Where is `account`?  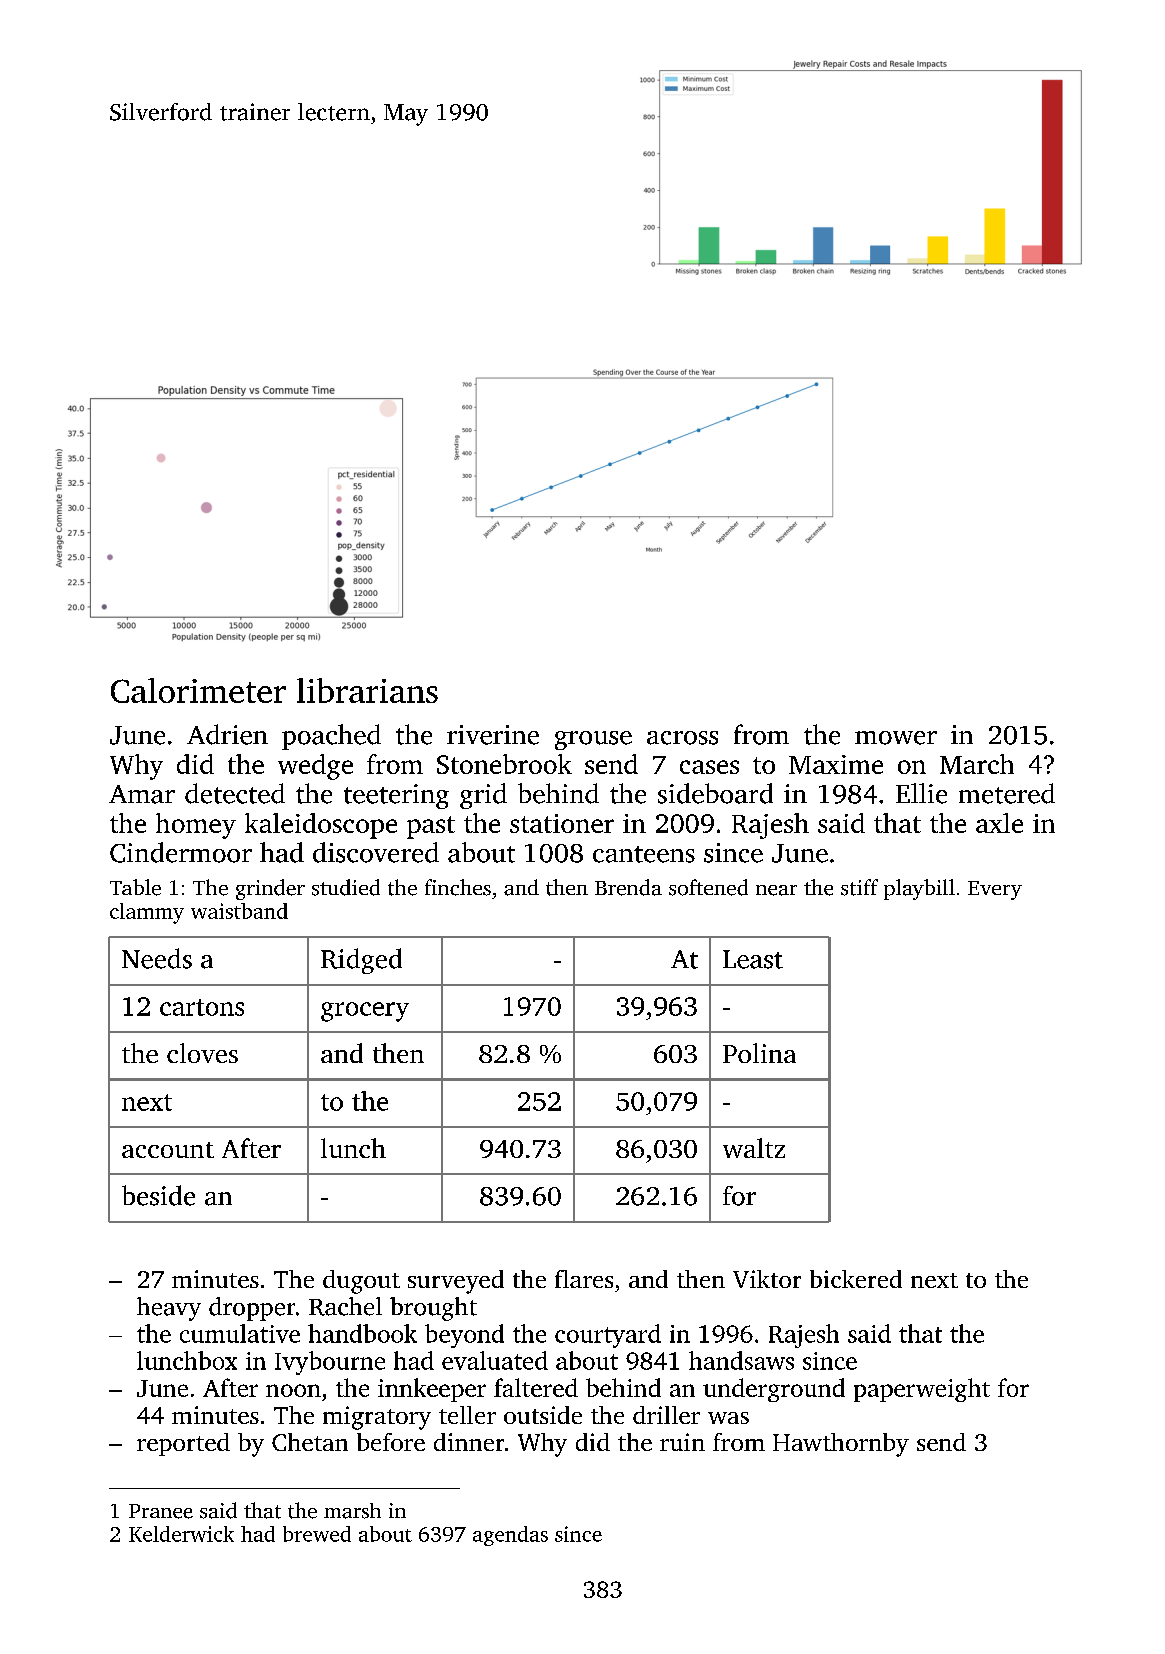
account is located at coordinates (168, 1150).
